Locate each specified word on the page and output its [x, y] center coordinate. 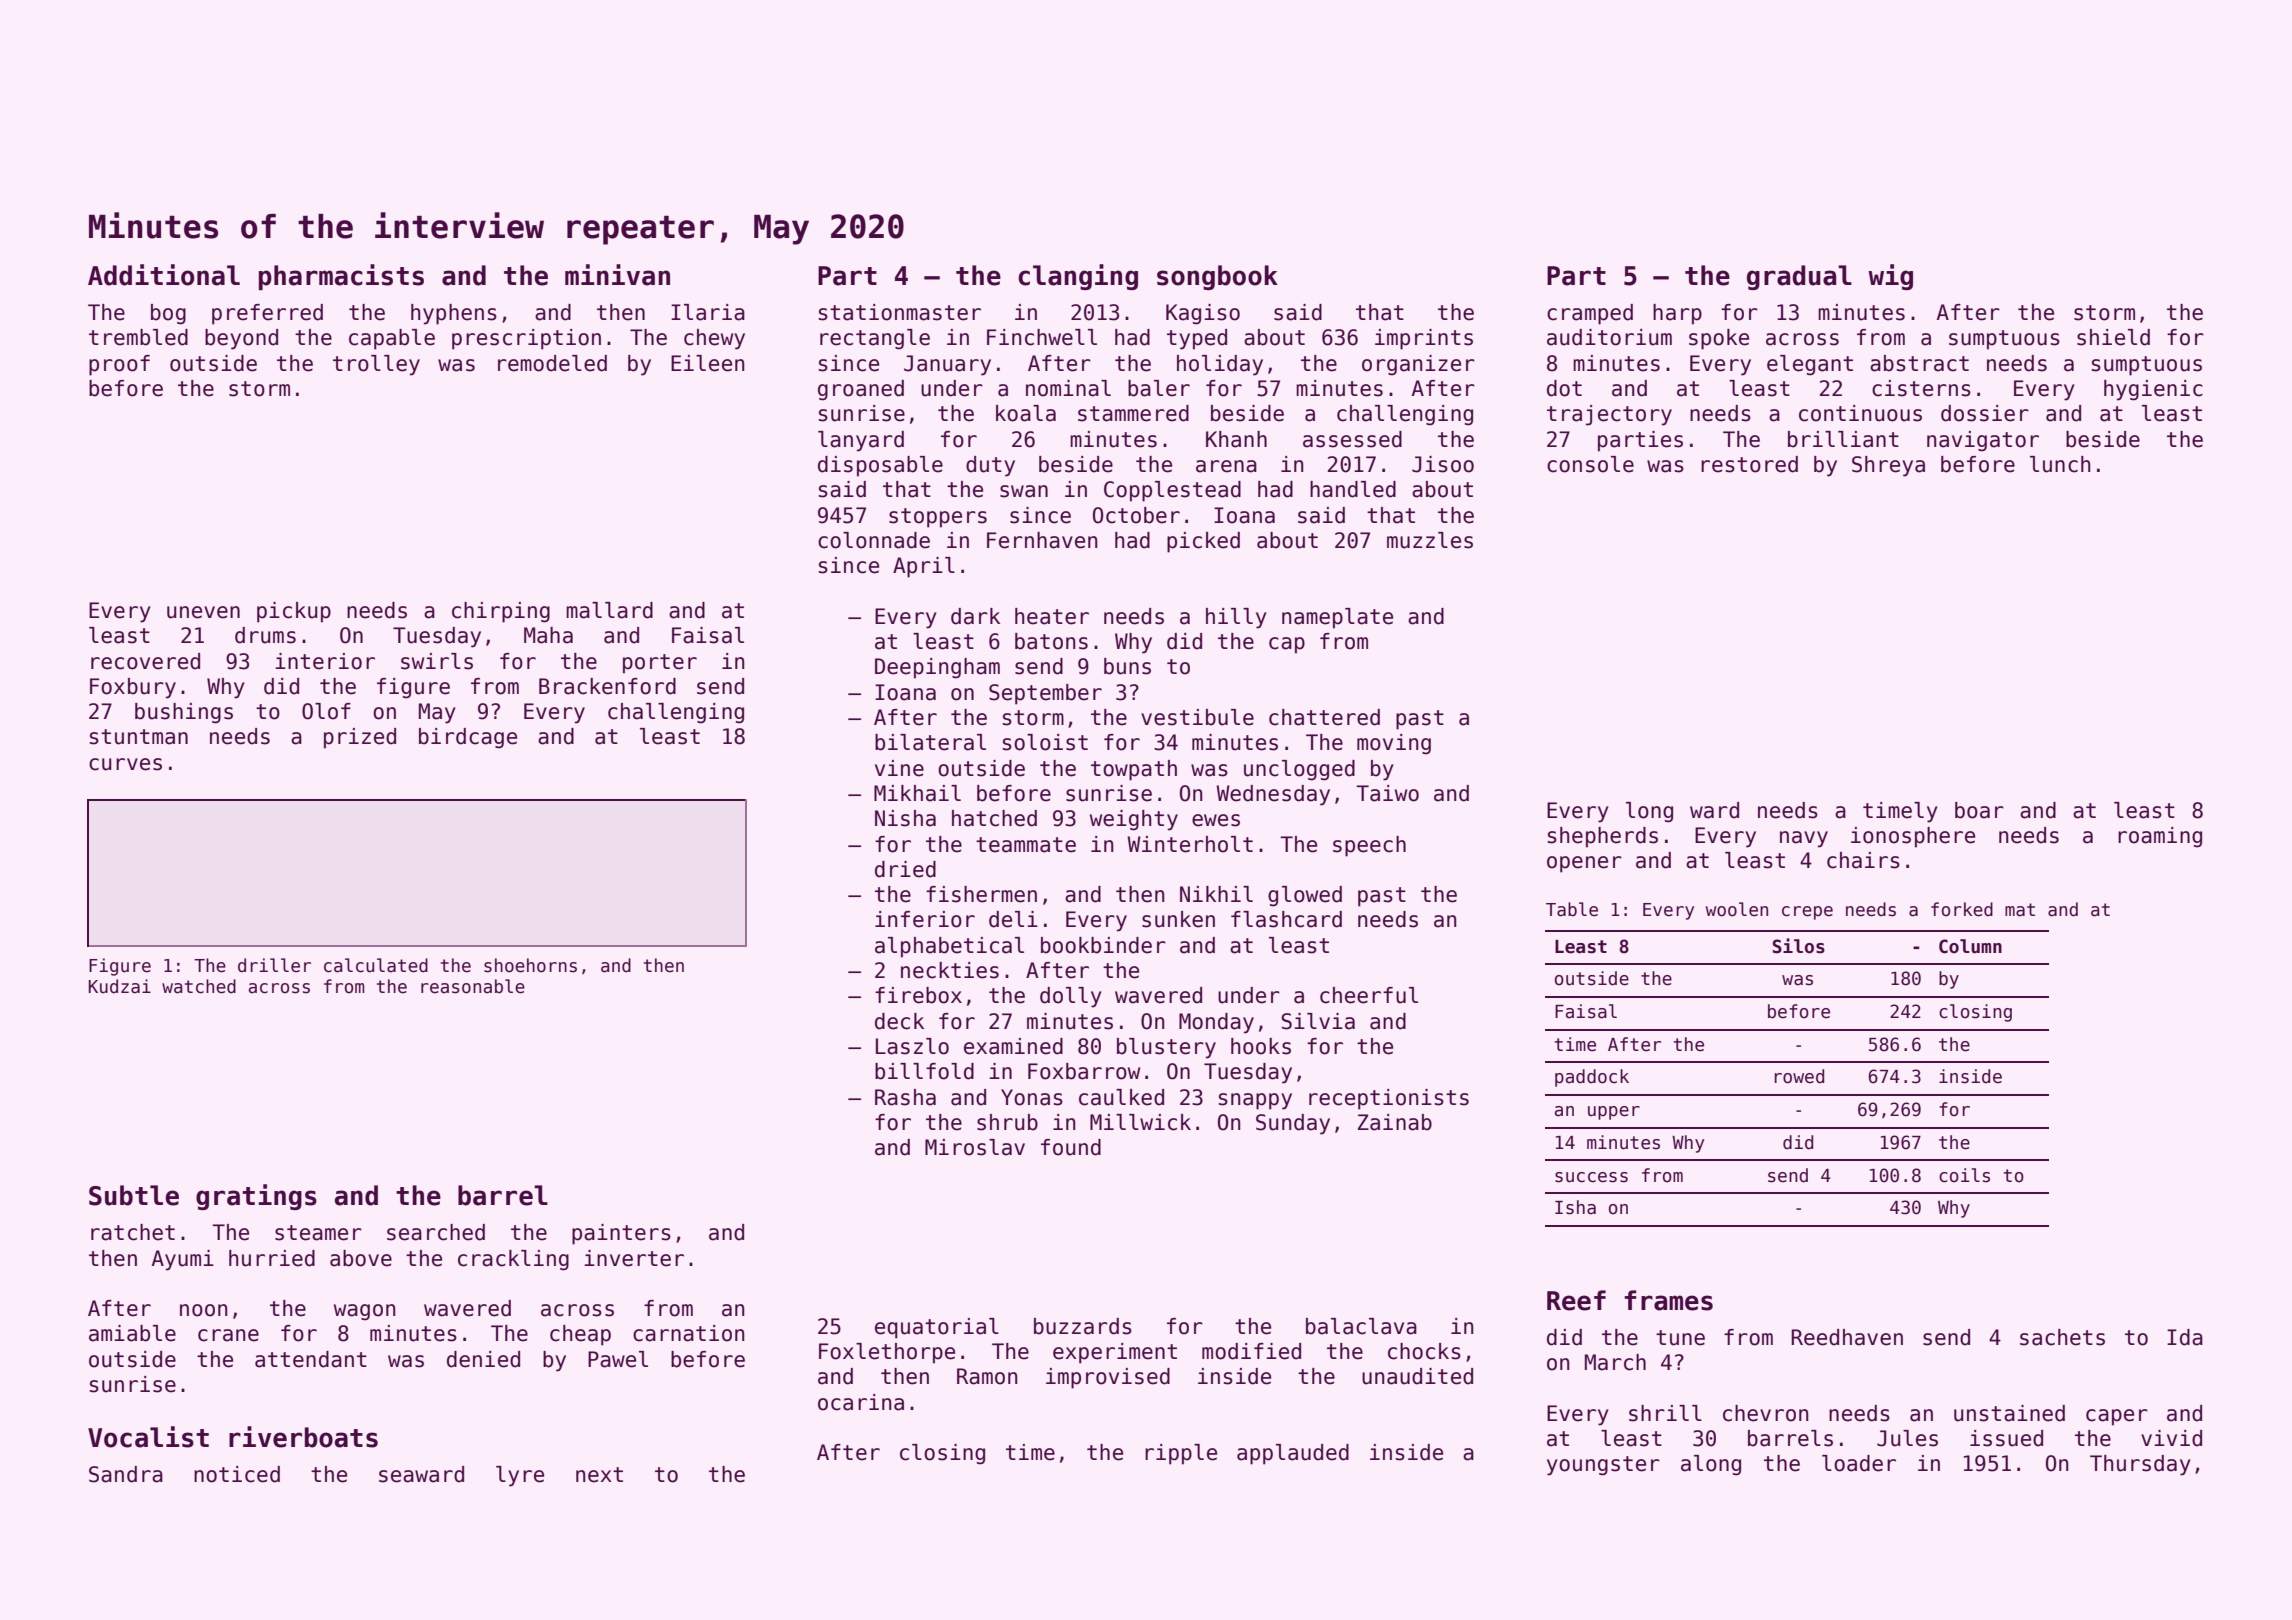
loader [1859, 1463]
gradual [1799, 277]
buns [1127, 666]
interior [325, 661]
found [1071, 1147]
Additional [164, 275]
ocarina [861, 1402]
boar [1979, 810]
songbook [1217, 277]
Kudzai [120, 986]
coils [1964, 1175]
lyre [520, 1476]
